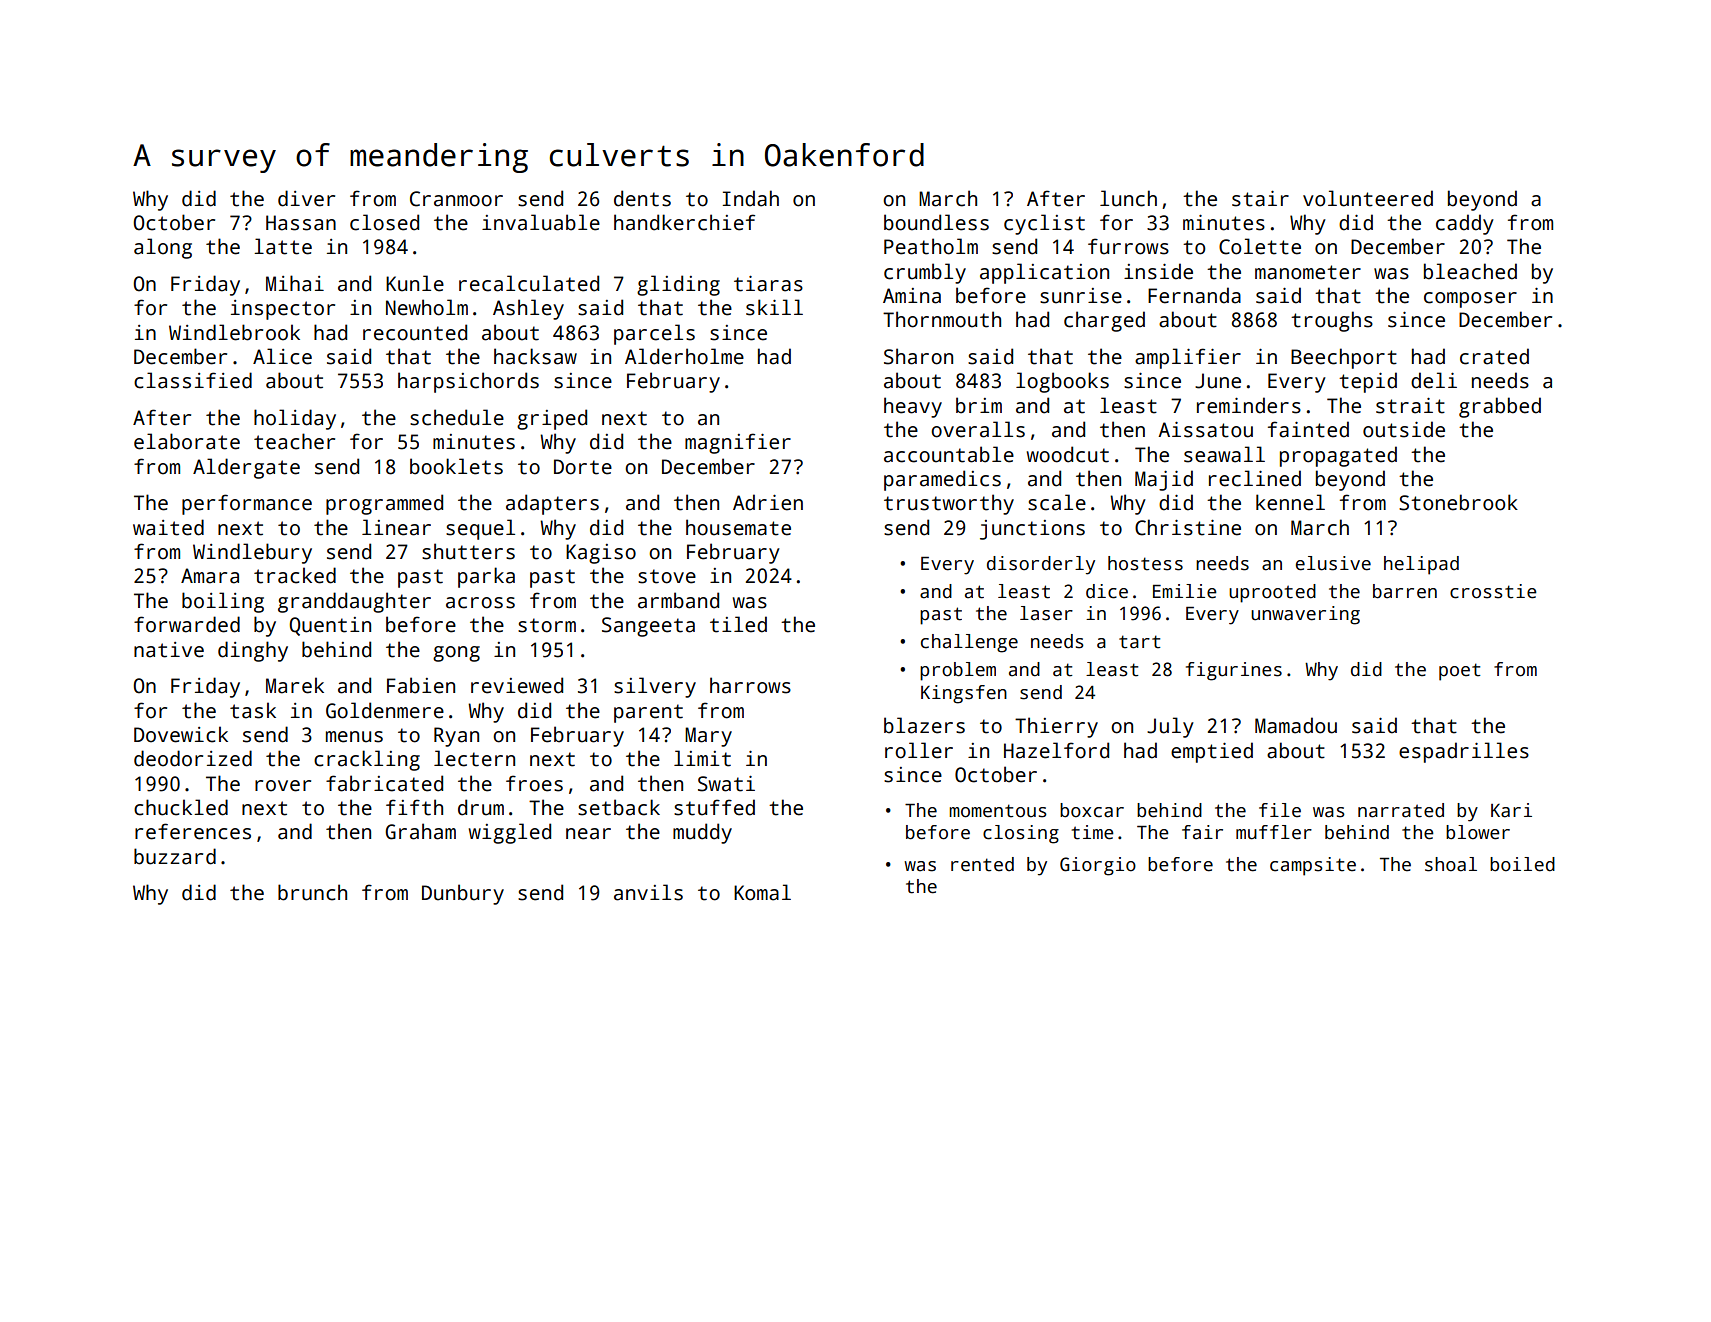 This screenshot has width=1711, height=1322. I want to click on kennel, so click(1290, 502).
